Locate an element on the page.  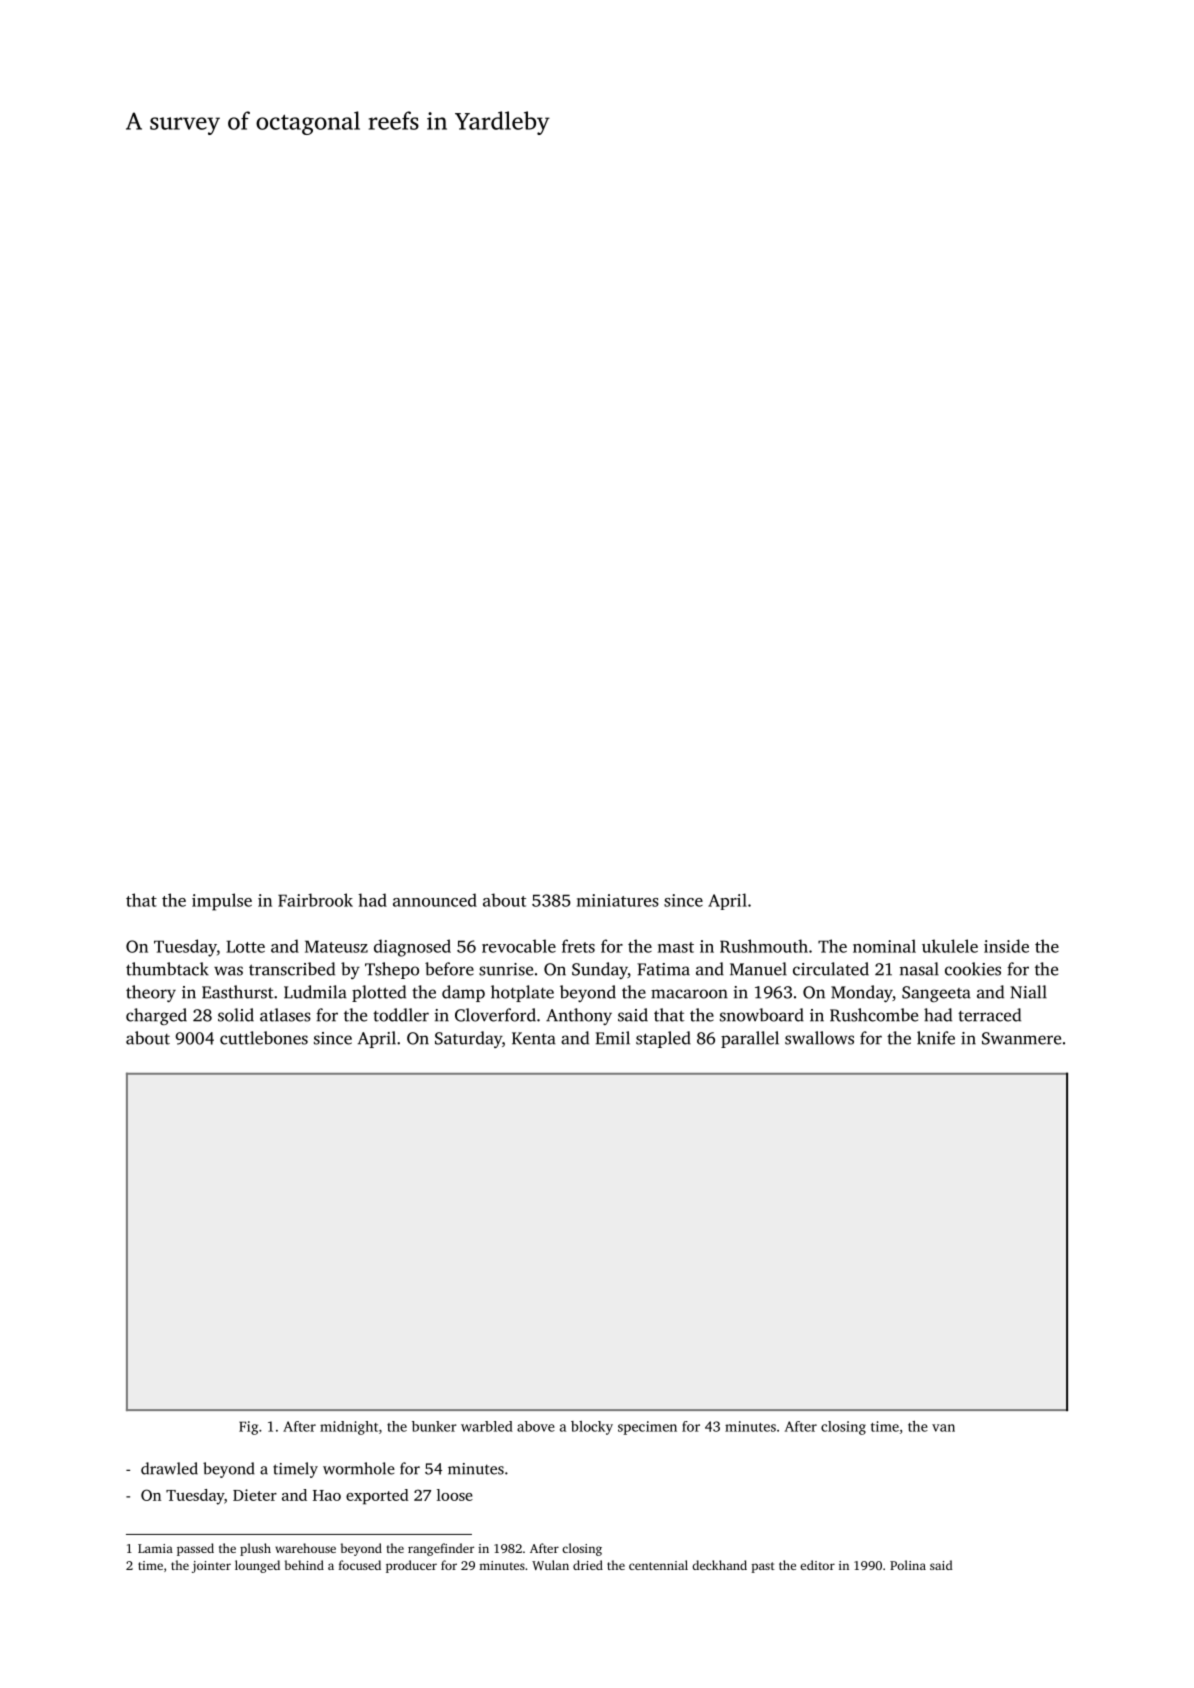
Saturday is located at coordinates (468, 1039).
